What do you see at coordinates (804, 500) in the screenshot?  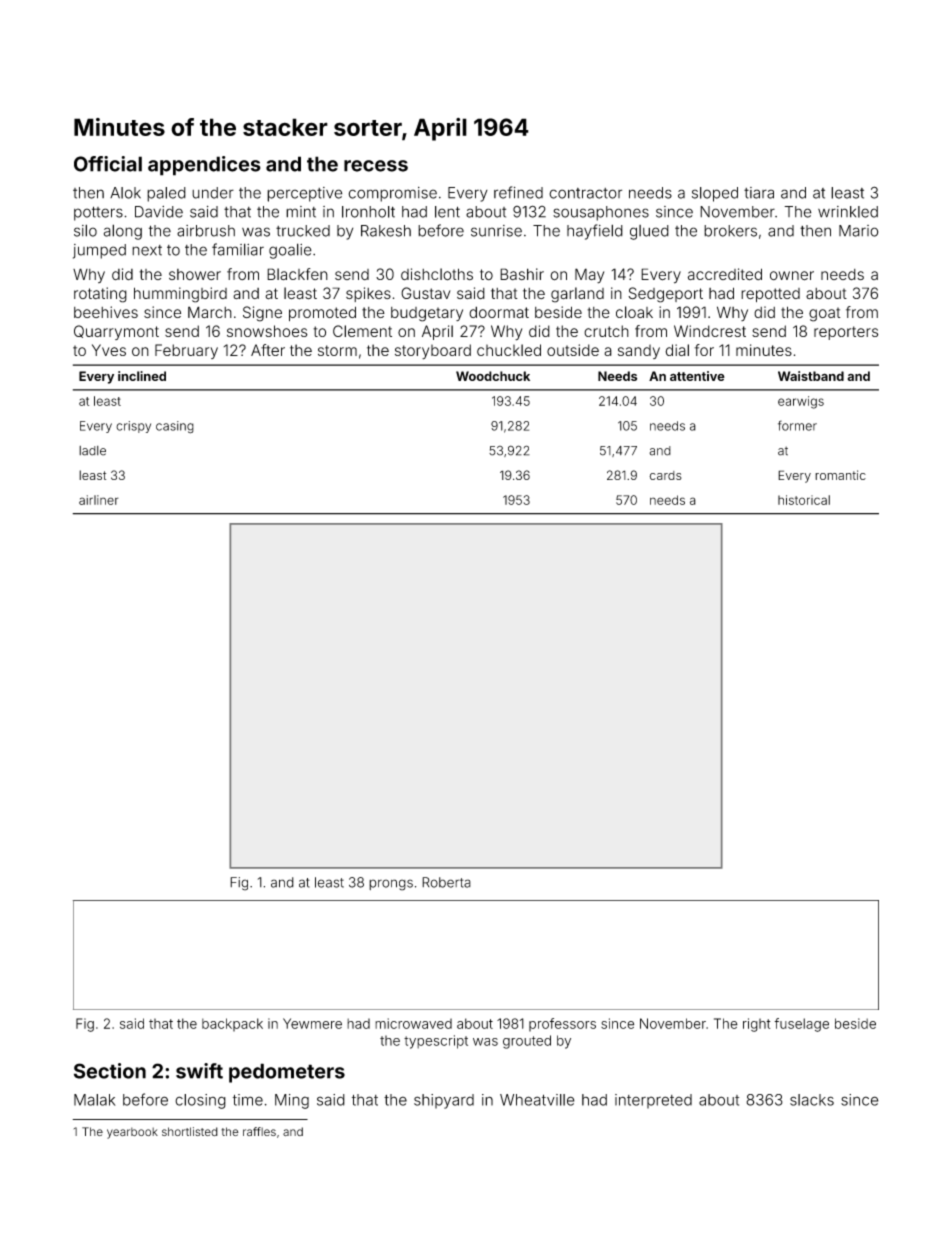 I see `historical` at bounding box center [804, 500].
